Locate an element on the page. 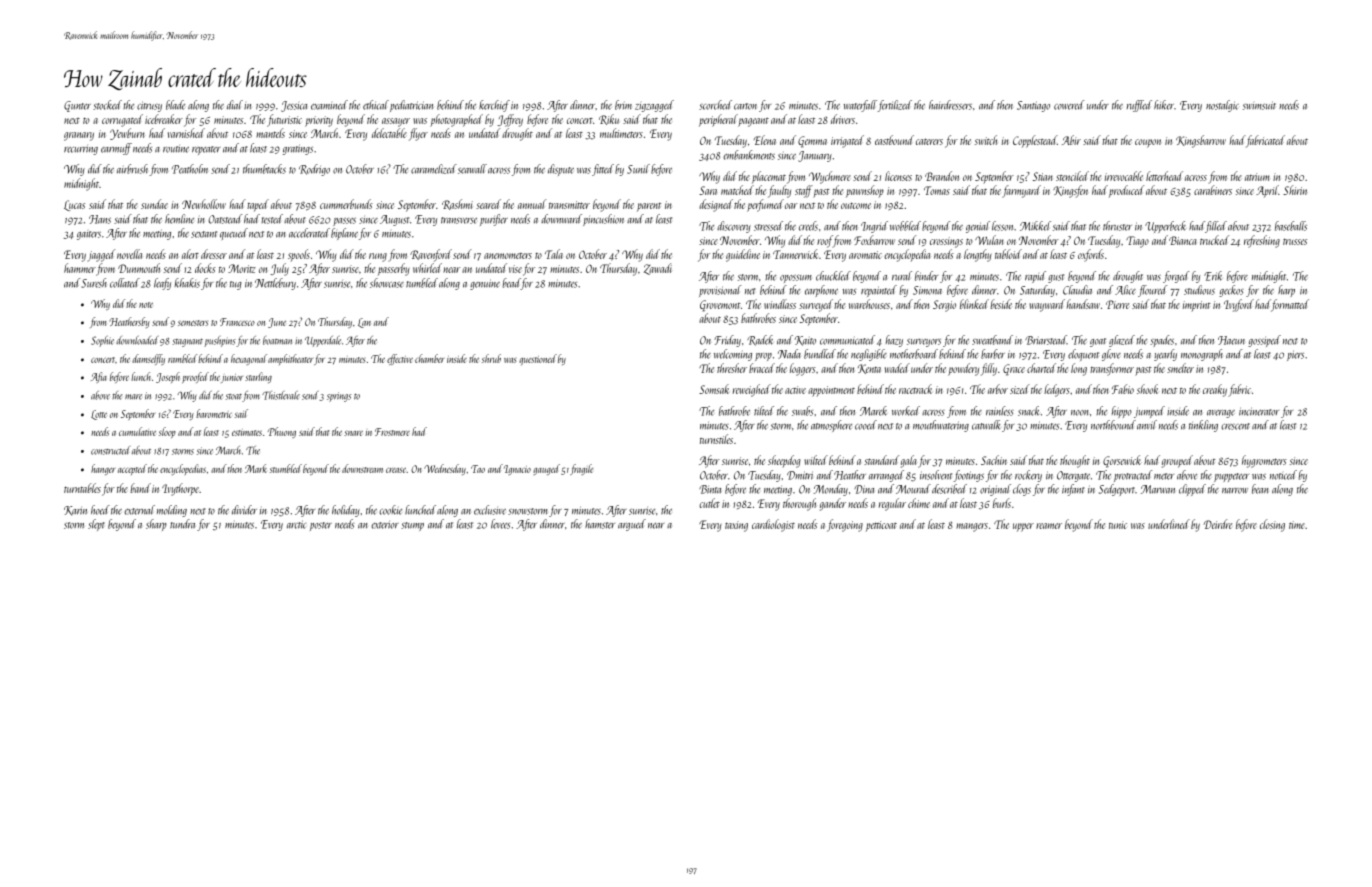 Image resolution: width=1372 pixels, height=887 pixels. levees is located at coordinates (500, 524).
